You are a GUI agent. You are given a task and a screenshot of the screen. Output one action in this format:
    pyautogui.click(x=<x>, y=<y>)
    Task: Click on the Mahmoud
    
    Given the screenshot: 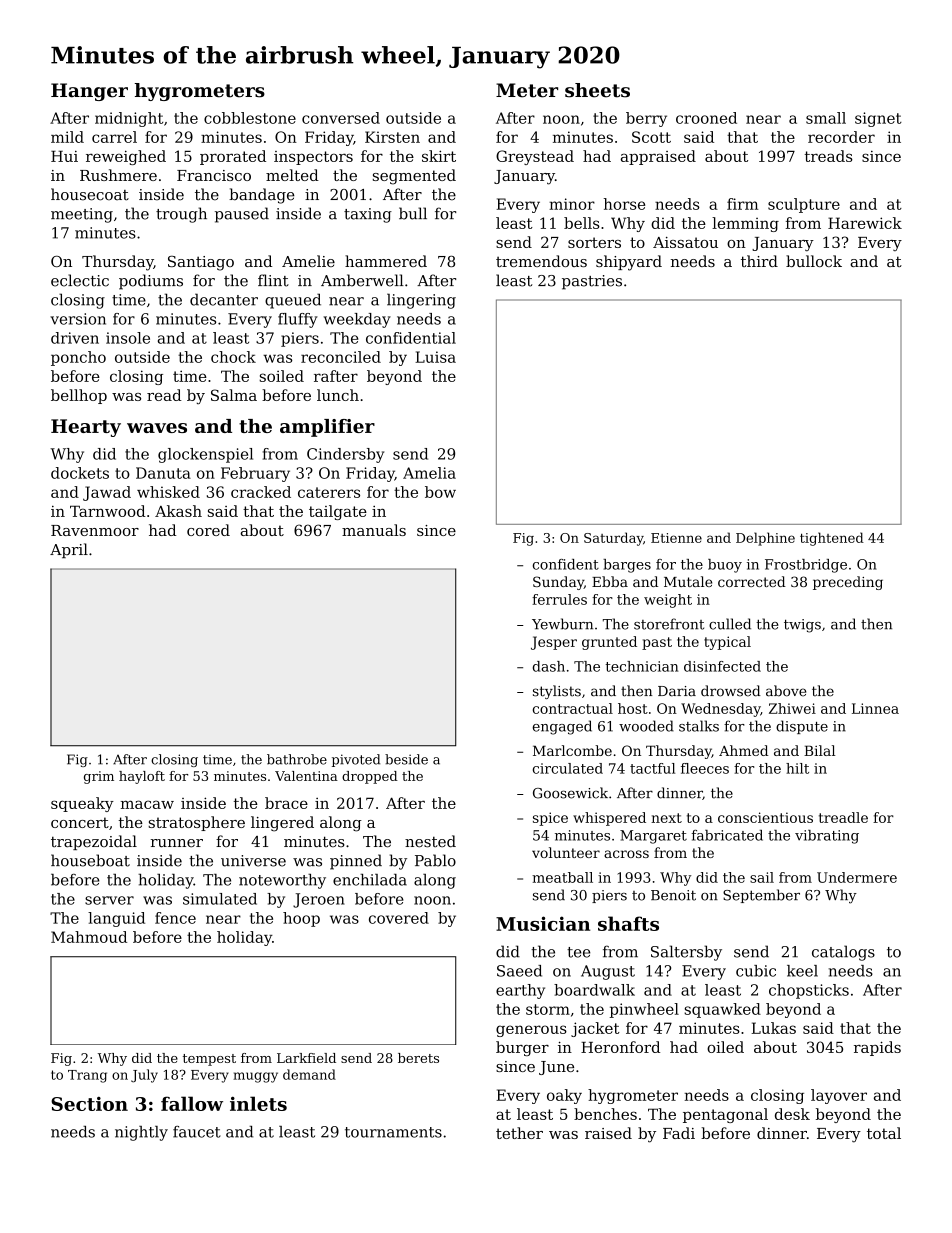 What is the action you would take?
    pyautogui.click(x=89, y=937)
